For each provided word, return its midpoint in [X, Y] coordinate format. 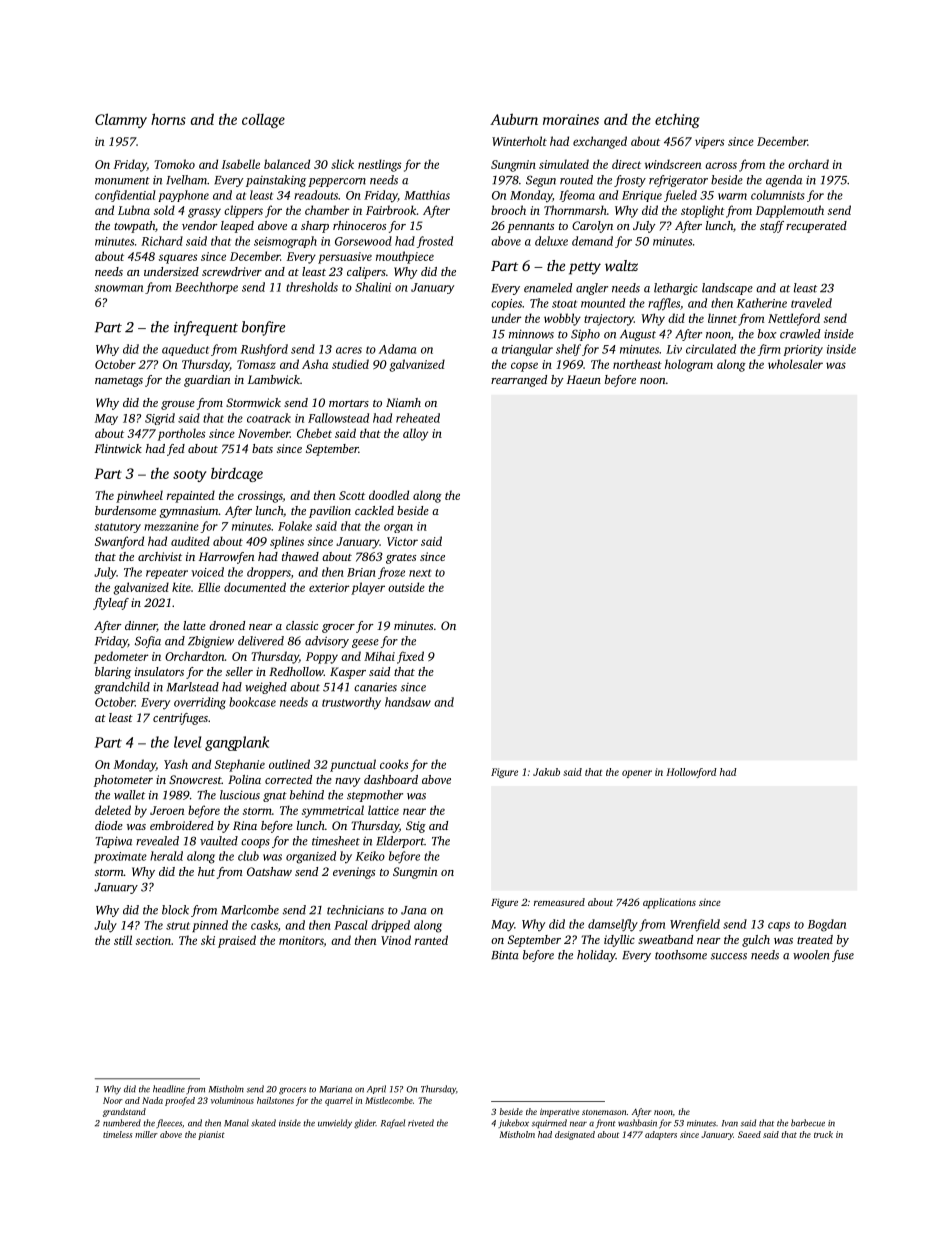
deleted [113, 810]
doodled [389, 495]
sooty [189, 476]
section [153, 940]
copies [506, 304]
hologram [689, 365]
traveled [811, 303]
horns [168, 119]
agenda [784, 181]
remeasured [559, 902]
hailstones [275, 1100]
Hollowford [691, 773]
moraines [571, 119]
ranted [431, 940]
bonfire [263, 328]
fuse [843, 956]
